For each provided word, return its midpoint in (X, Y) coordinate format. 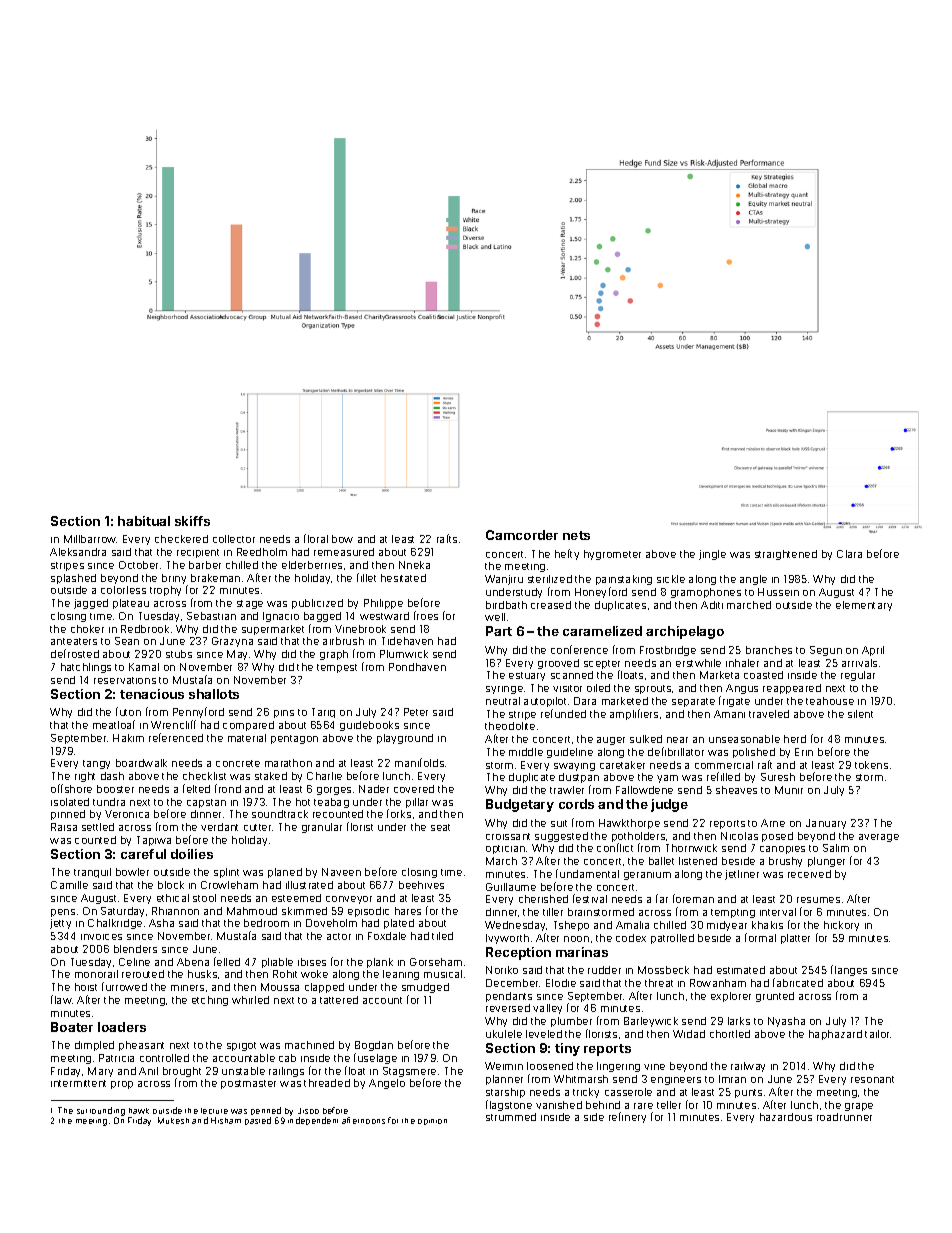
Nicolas (739, 836)
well (495, 617)
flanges (849, 970)
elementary (864, 606)
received (809, 874)
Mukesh (173, 1120)
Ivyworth (507, 939)
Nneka (414, 565)
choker (87, 629)
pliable (277, 963)
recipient (198, 553)
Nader (374, 789)
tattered (339, 1000)
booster (115, 789)
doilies (192, 854)
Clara (849, 554)
